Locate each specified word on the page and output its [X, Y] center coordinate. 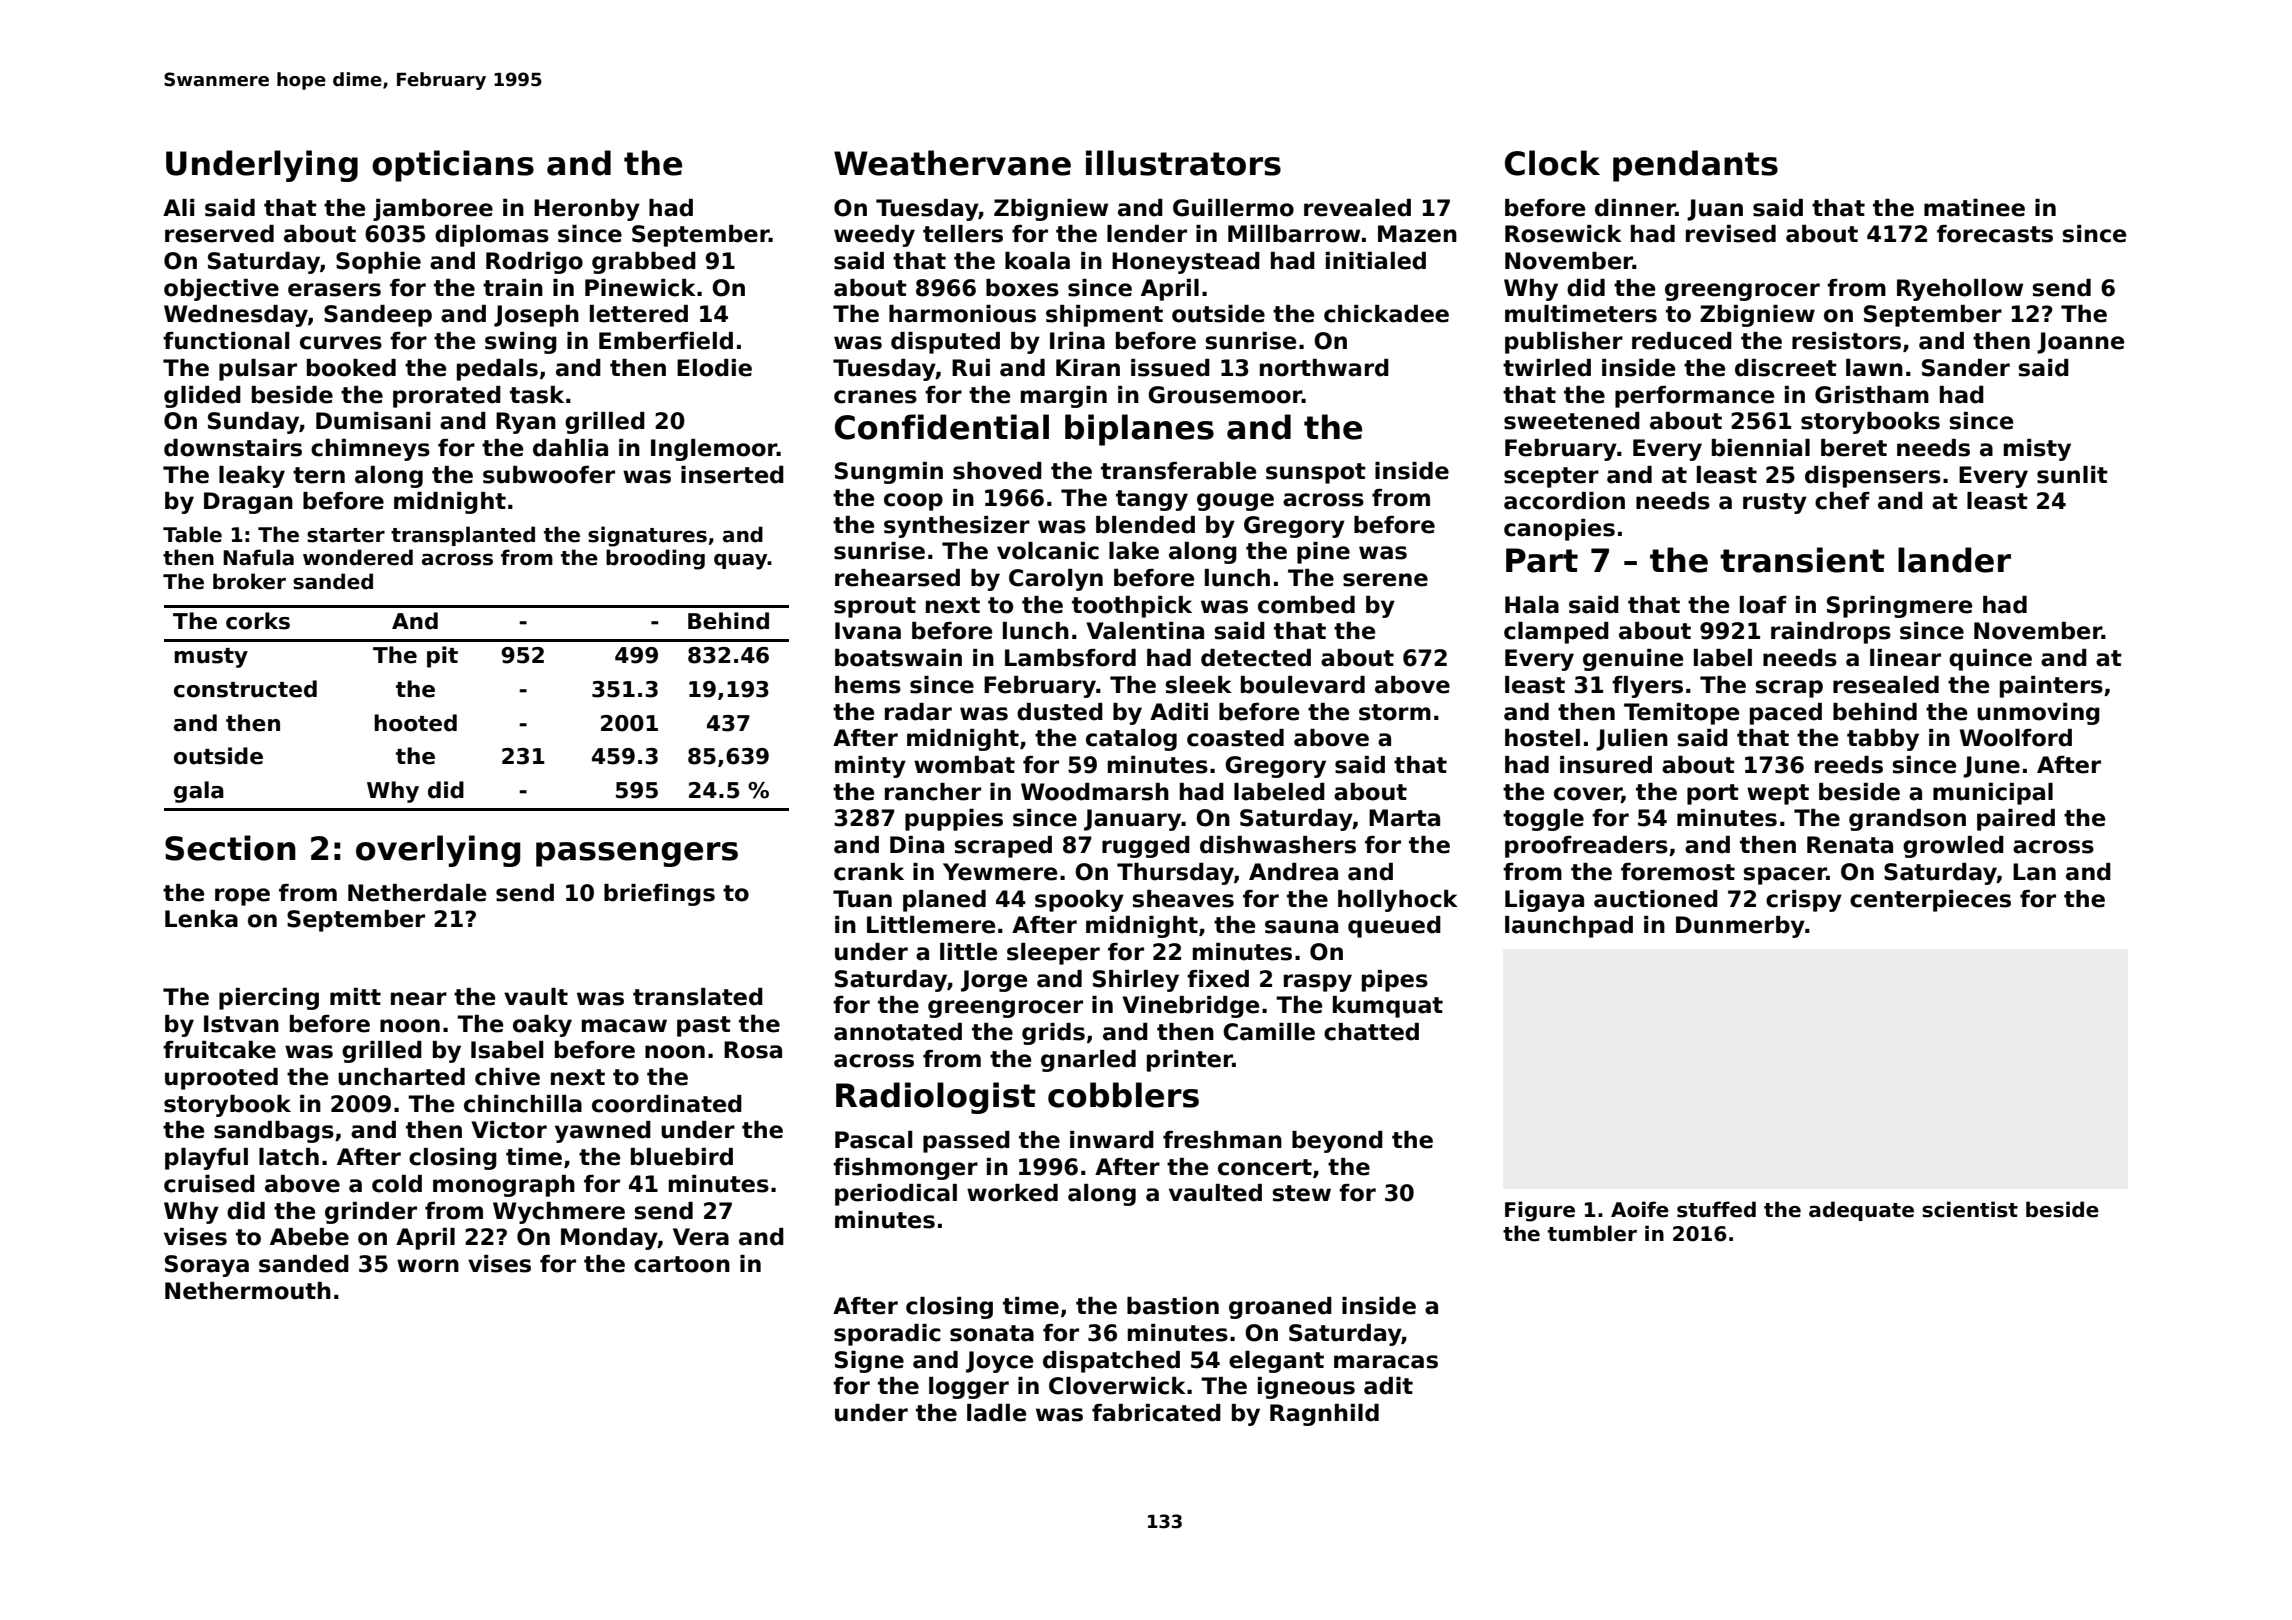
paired [2016, 820]
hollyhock [1398, 901]
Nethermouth [248, 1291]
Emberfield [666, 341]
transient [1802, 560]
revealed [1357, 208]
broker [249, 581]
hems [868, 685]
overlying [438, 851]
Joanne [2080, 343]
